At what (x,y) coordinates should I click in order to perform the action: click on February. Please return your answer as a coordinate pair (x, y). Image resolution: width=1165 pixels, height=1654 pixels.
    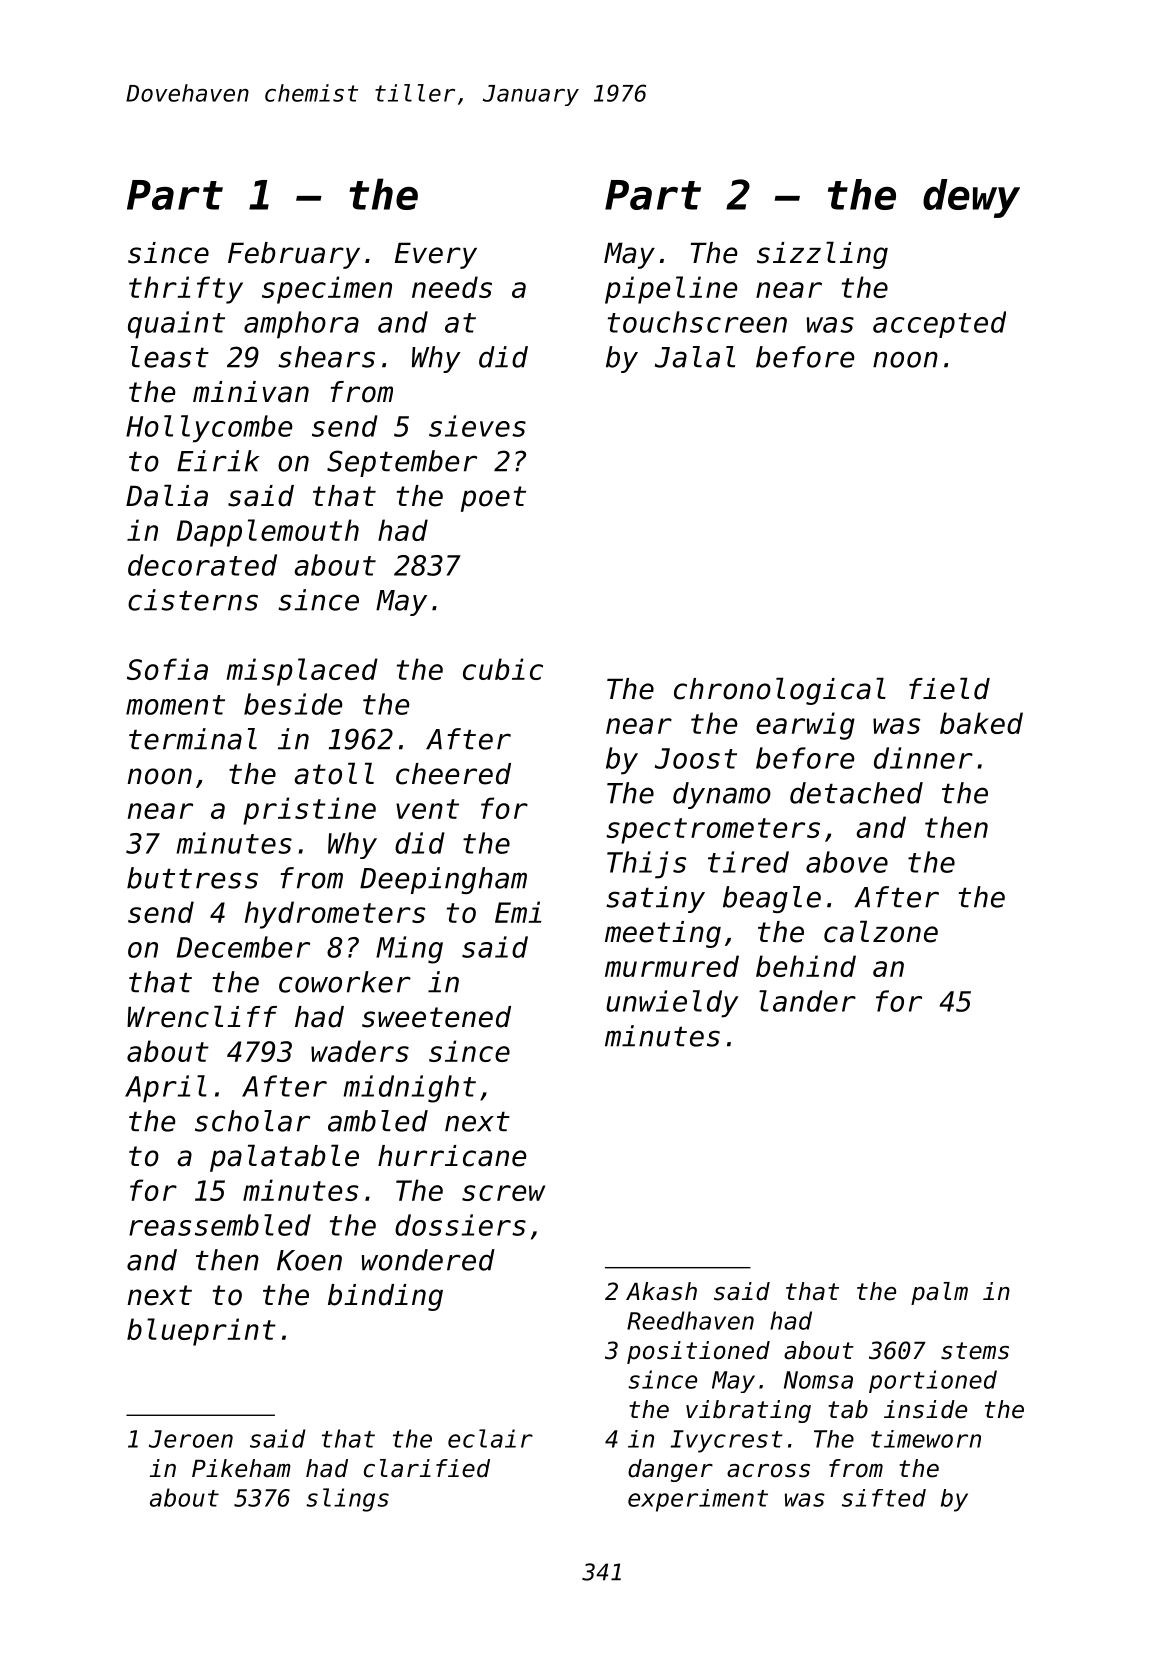
    Looking at the image, I should click on (294, 255).
